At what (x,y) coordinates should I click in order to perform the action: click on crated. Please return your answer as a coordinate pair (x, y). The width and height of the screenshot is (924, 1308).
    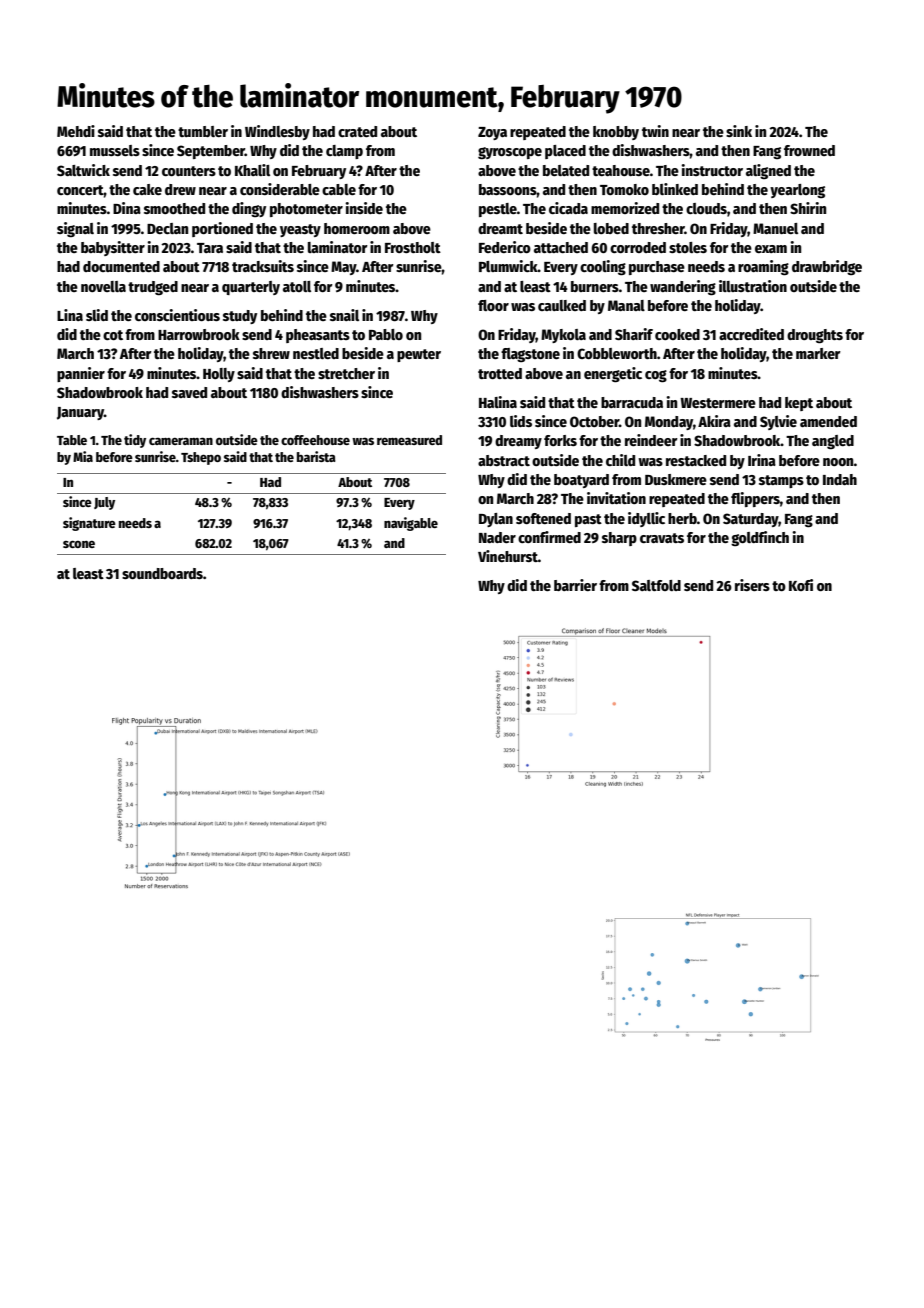
    Looking at the image, I should click on (357, 131).
